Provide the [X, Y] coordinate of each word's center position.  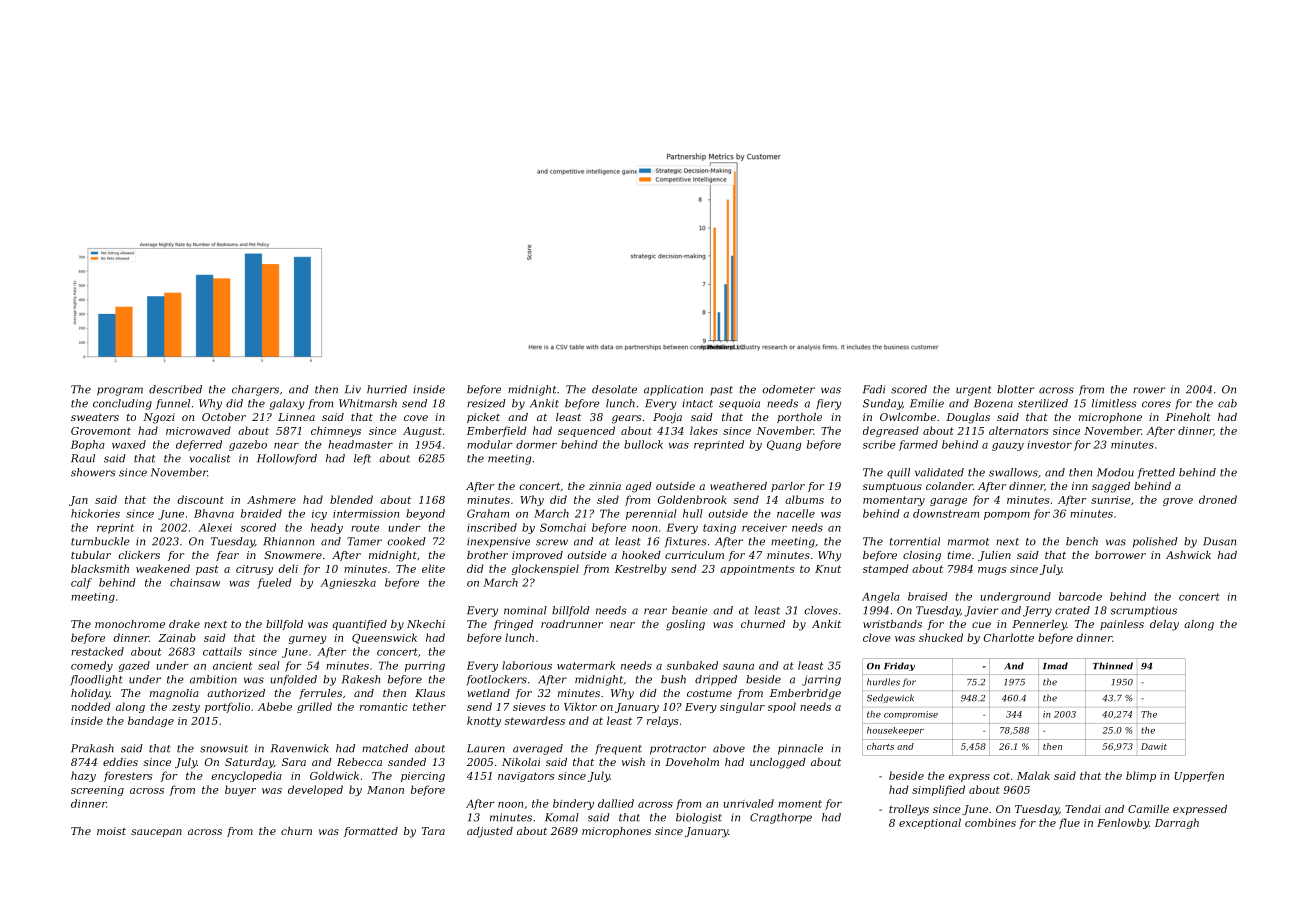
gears [626, 419]
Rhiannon [288, 541]
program [120, 391]
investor [1049, 445]
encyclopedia [246, 776]
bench [1082, 541]
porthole [799, 418]
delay [1164, 625]
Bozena [993, 403]
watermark [586, 665]
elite [433, 568]
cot [1001, 776]
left [362, 459]
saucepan [156, 833]
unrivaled [749, 803]
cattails [222, 651]
